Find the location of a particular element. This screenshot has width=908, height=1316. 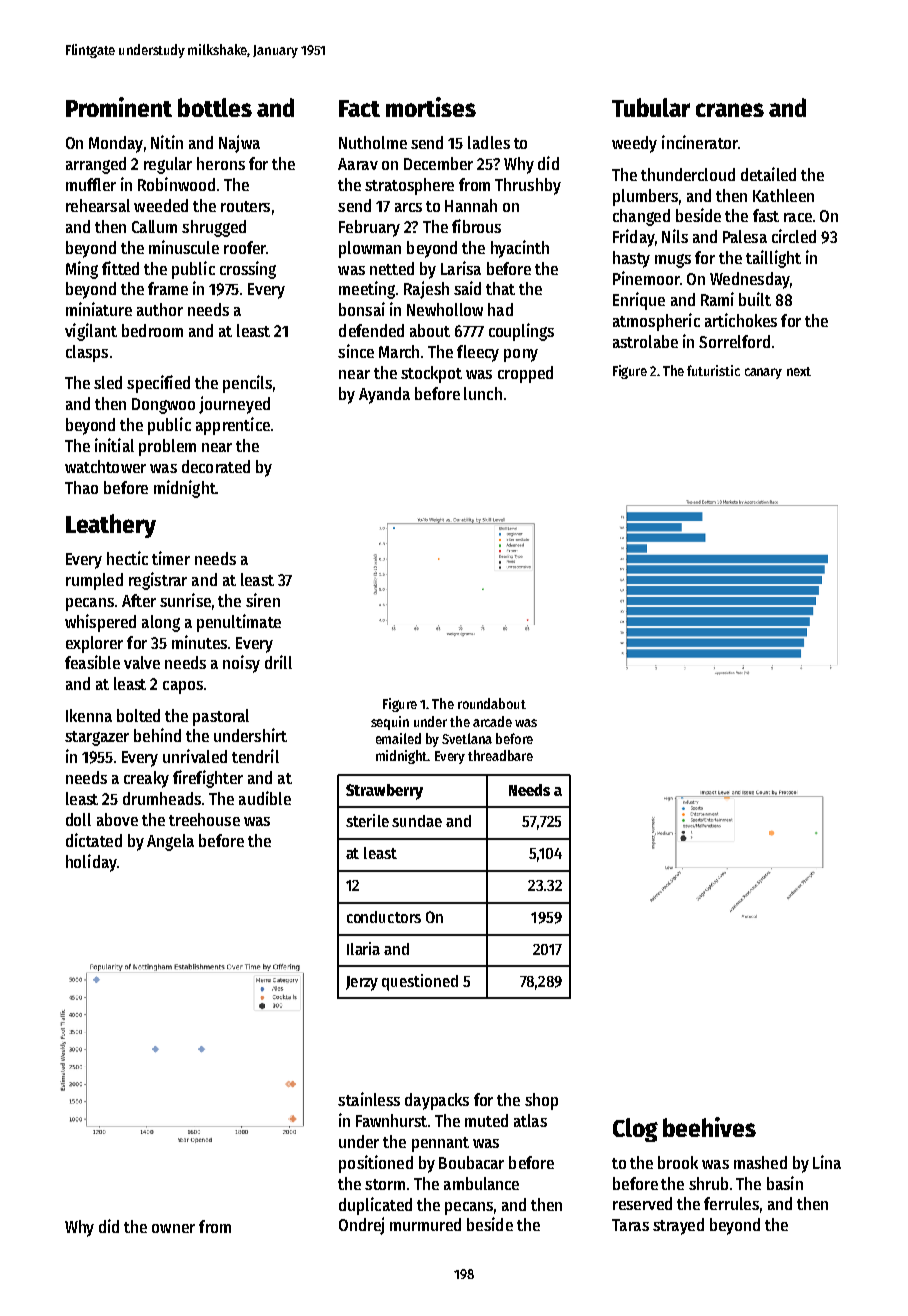

owner is located at coordinates (173, 1228).
